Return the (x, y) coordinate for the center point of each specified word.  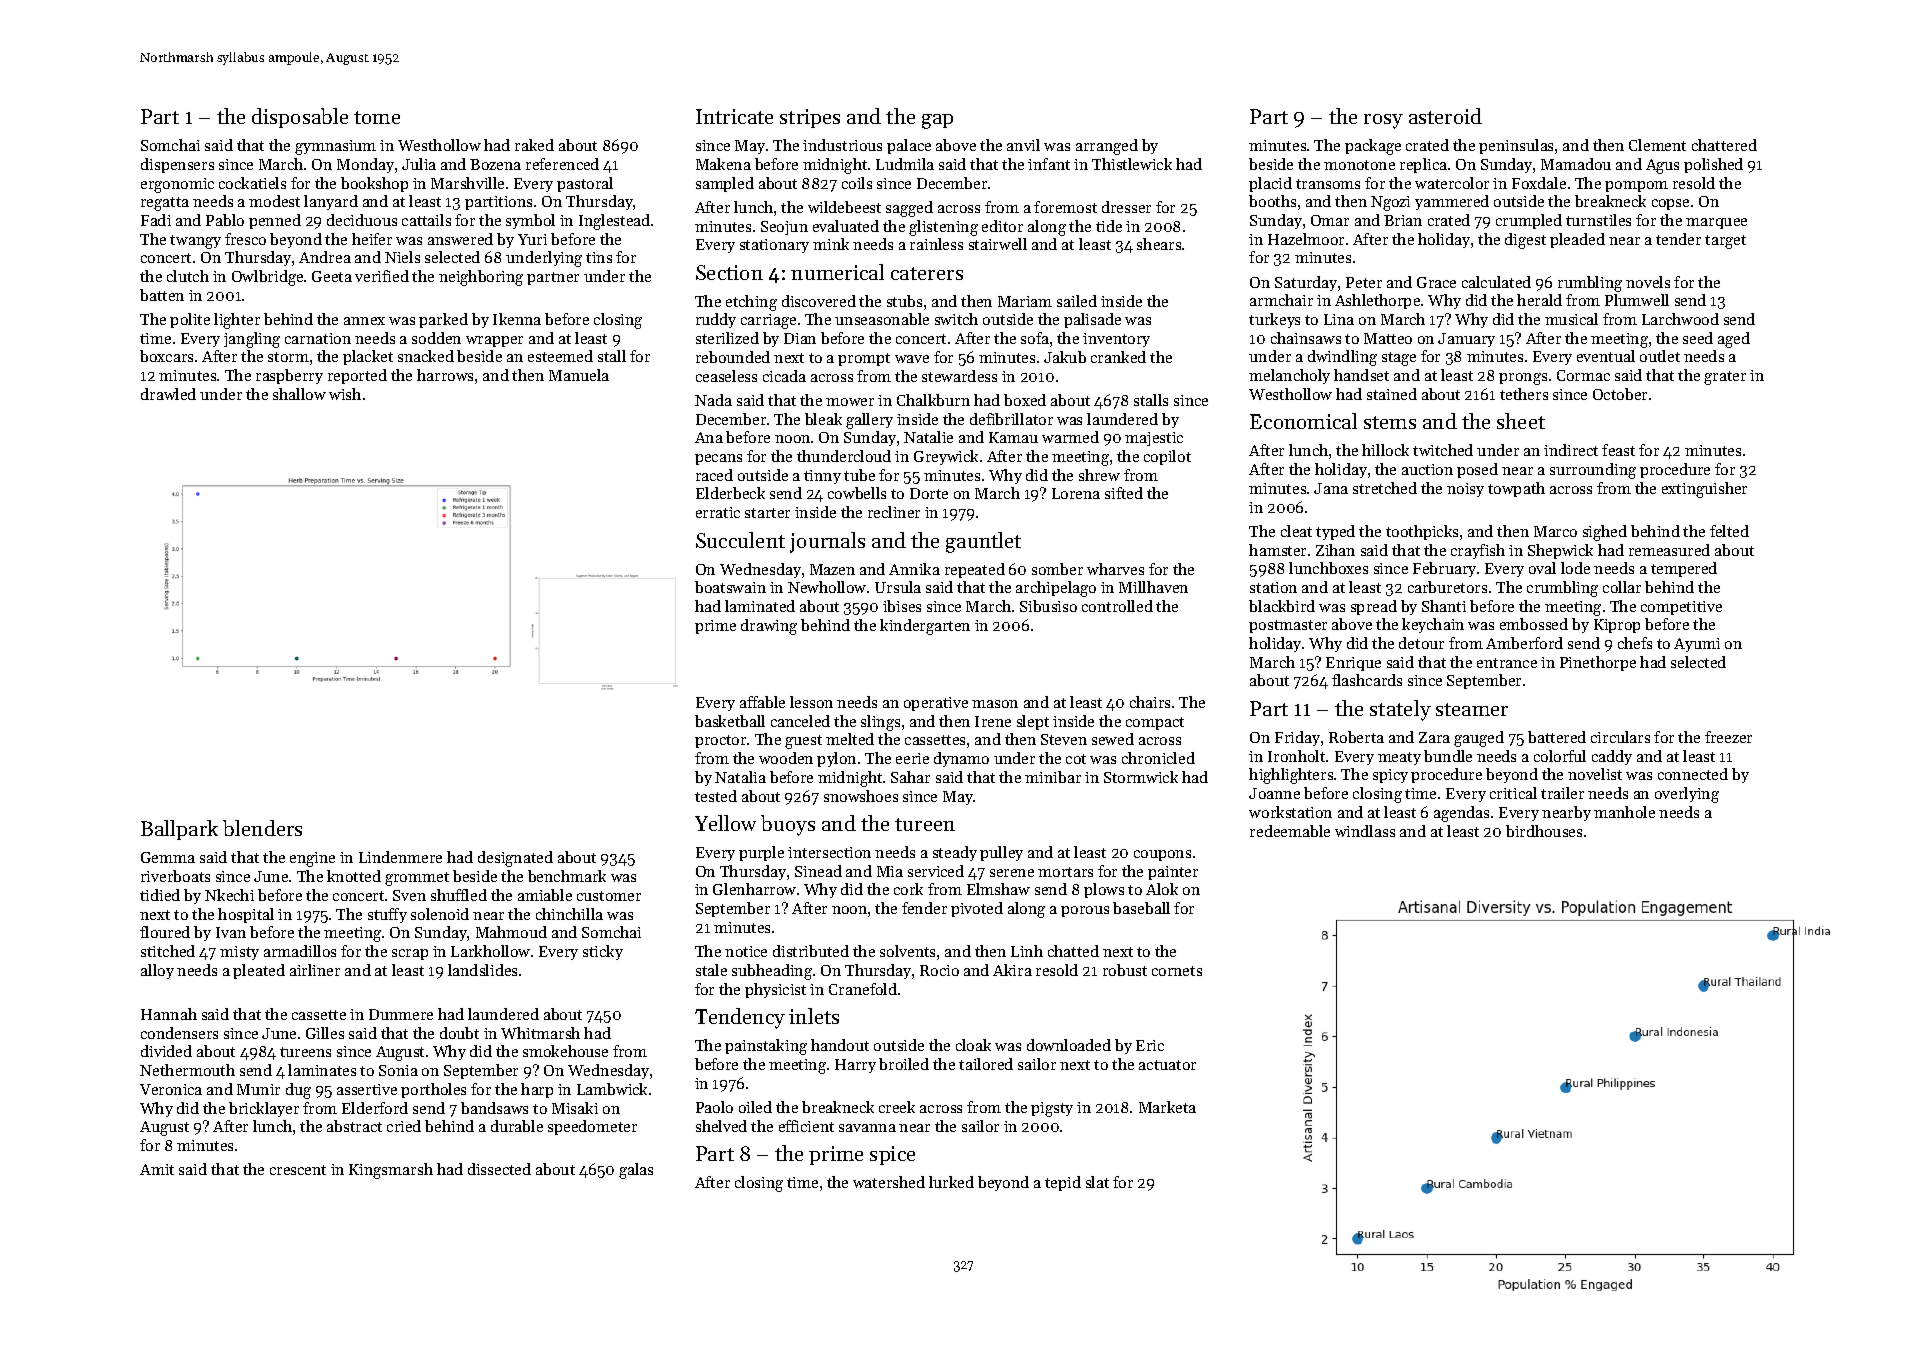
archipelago (1056, 589)
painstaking (766, 1047)
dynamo (961, 759)
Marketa (1167, 1107)
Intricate (734, 116)
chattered (1724, 145)
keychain (1433, 625)
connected (1693, 774)
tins (599, 257)
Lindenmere (400, 857)
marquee (1716, 223)
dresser (1126, 207)
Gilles (325, 1033)
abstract (354, 1126)
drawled (168, 394)
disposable (300, 118)
